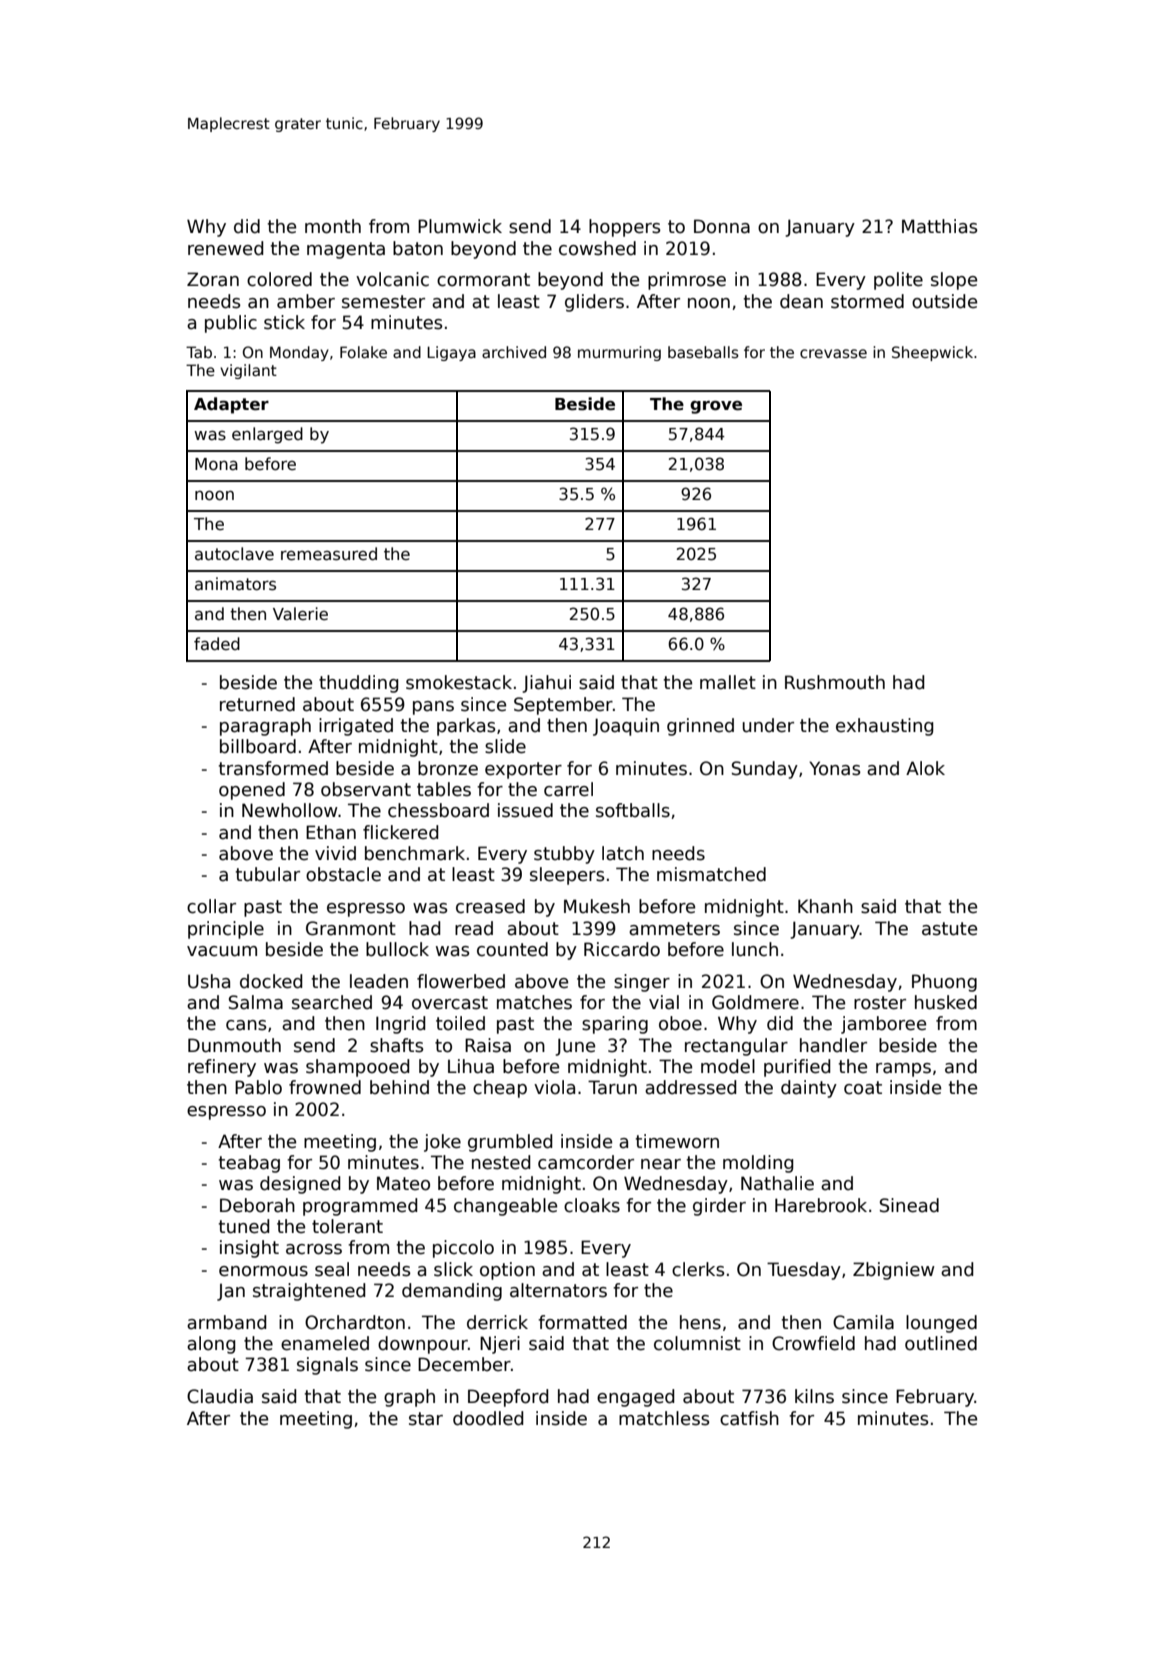 The width and height of the screenshot is (1165, 1654). I want to click on Rushmouth, so click(835, 682).
